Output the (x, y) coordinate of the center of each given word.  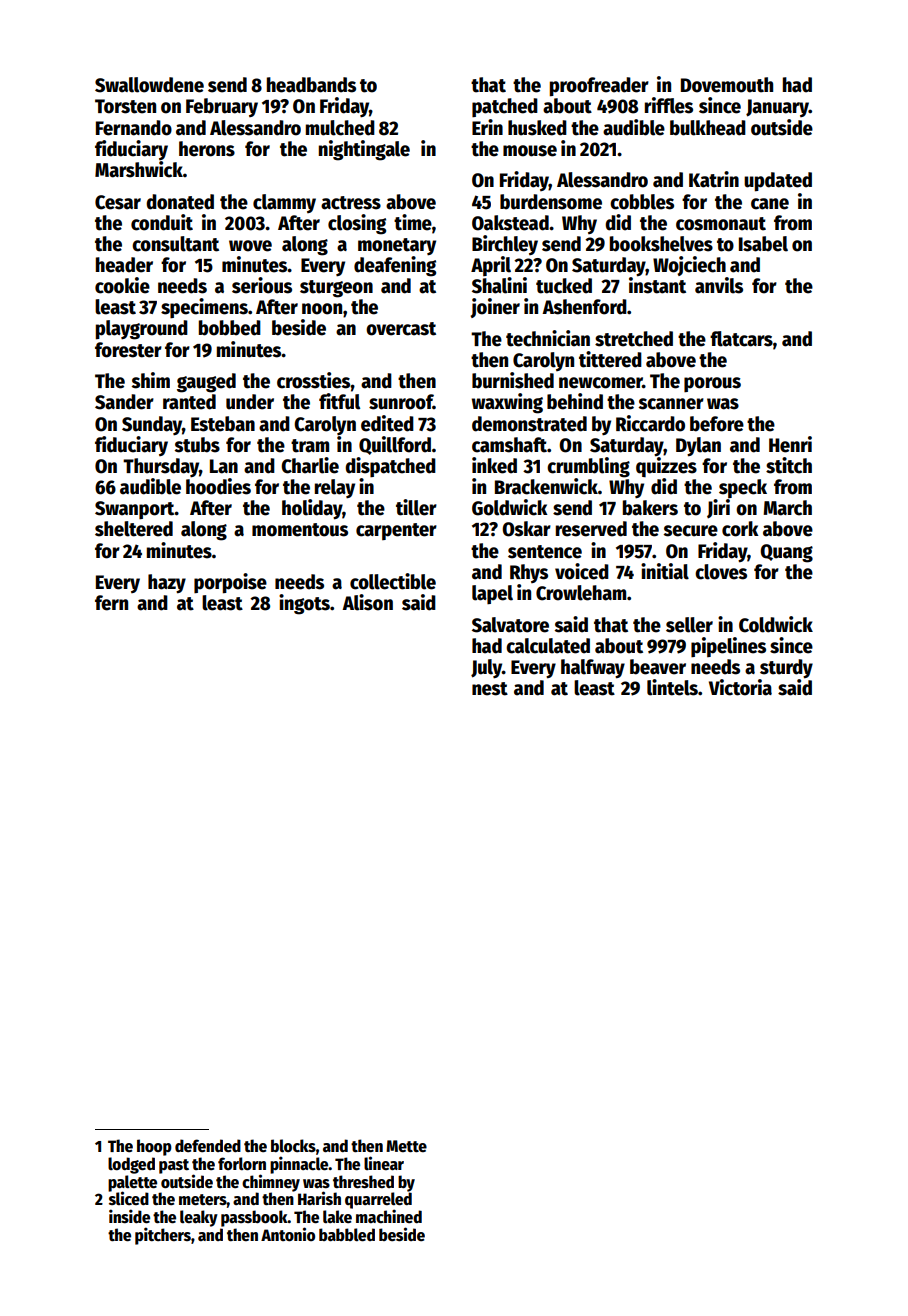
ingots (304, 604)
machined (389, 1216)
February (222, 107)
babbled (347, 1235)
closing (357, 224)
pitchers (163, 1236)
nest (490, 689)
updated (778, 182)
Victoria (740, 687)
